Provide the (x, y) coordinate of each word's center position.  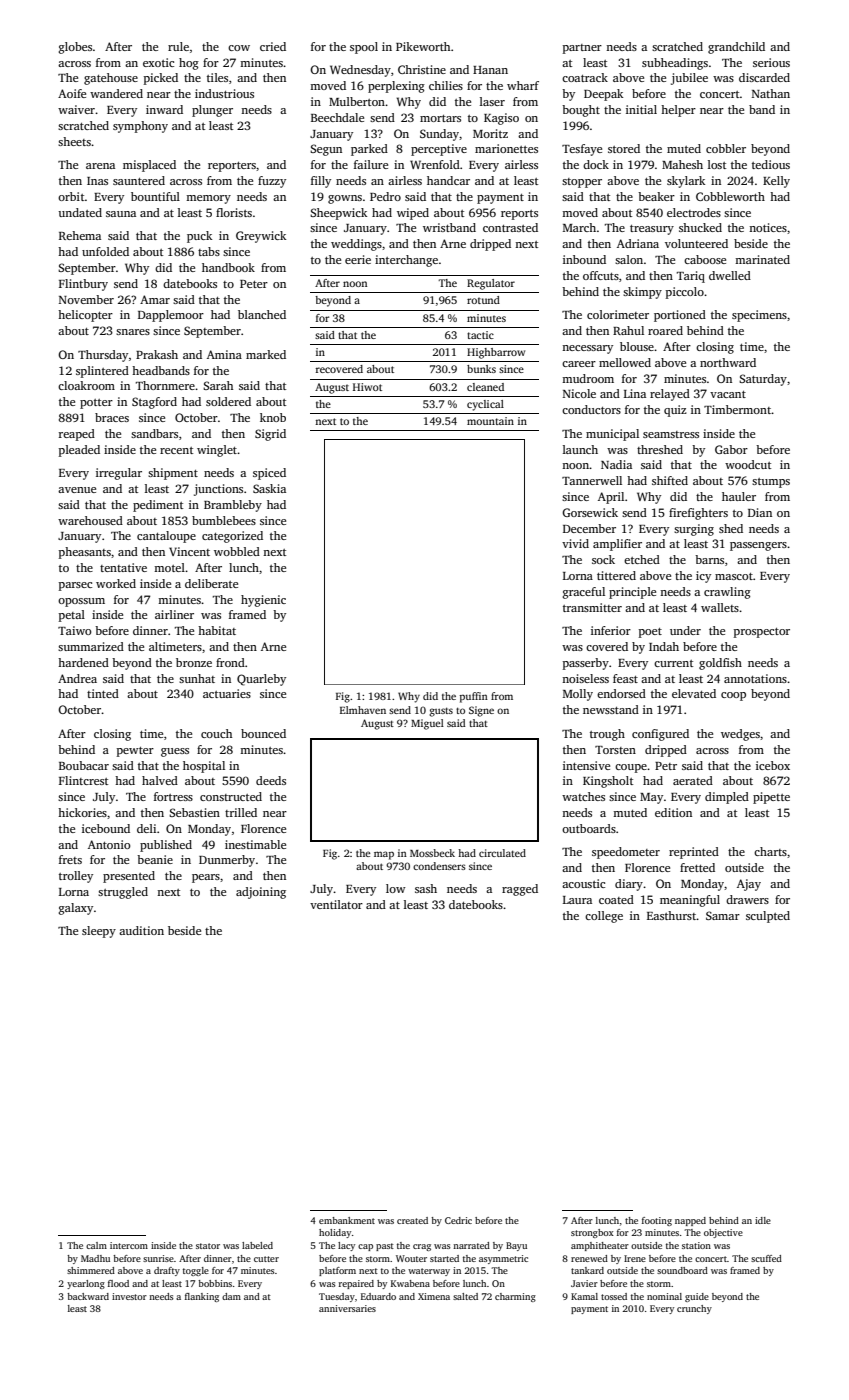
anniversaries (347, 1308)
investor (129, 1296)
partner (582, 49)
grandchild (736, 48)
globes (75, 48)
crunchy (694, 1309)
